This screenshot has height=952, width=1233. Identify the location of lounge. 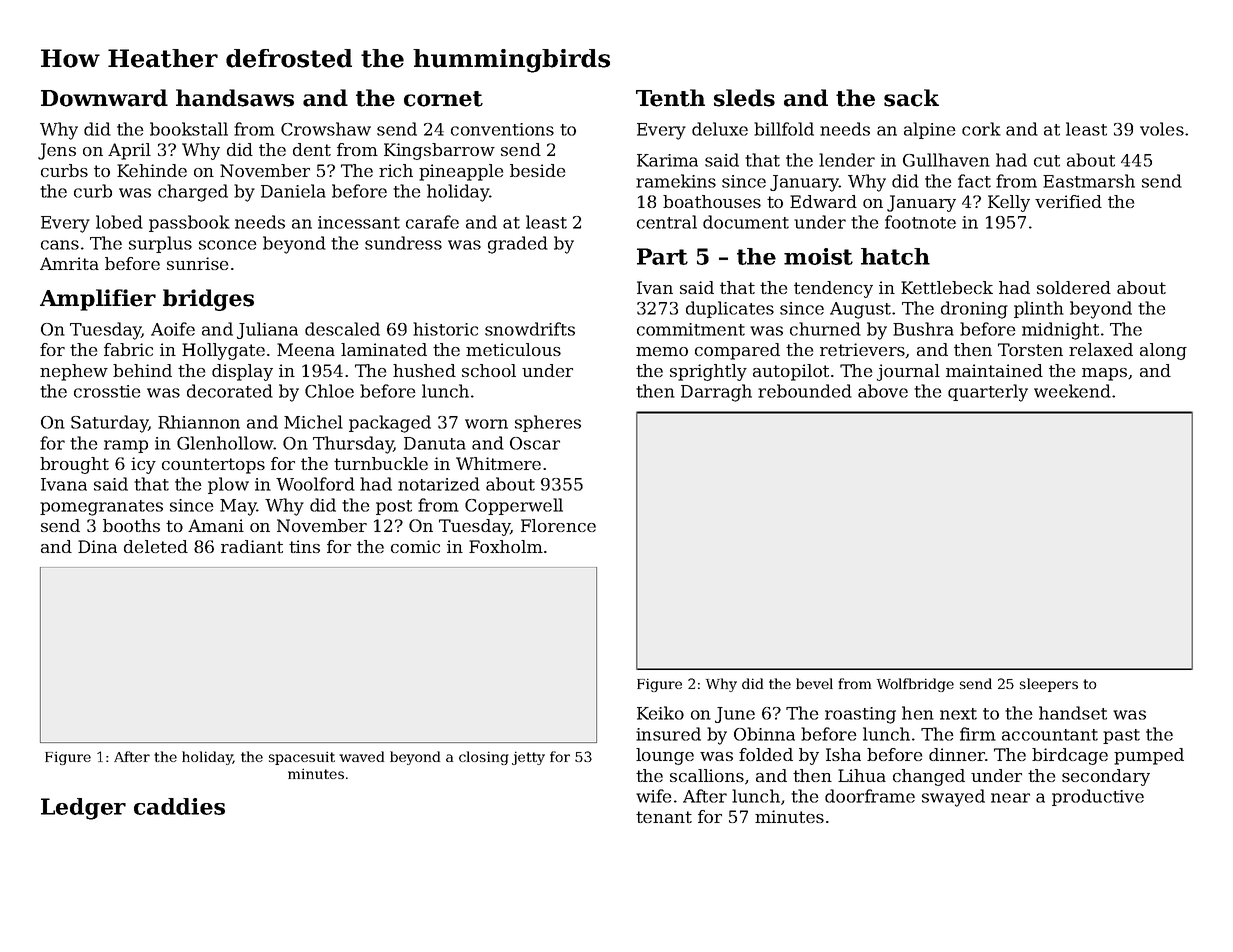
(665, 756).
